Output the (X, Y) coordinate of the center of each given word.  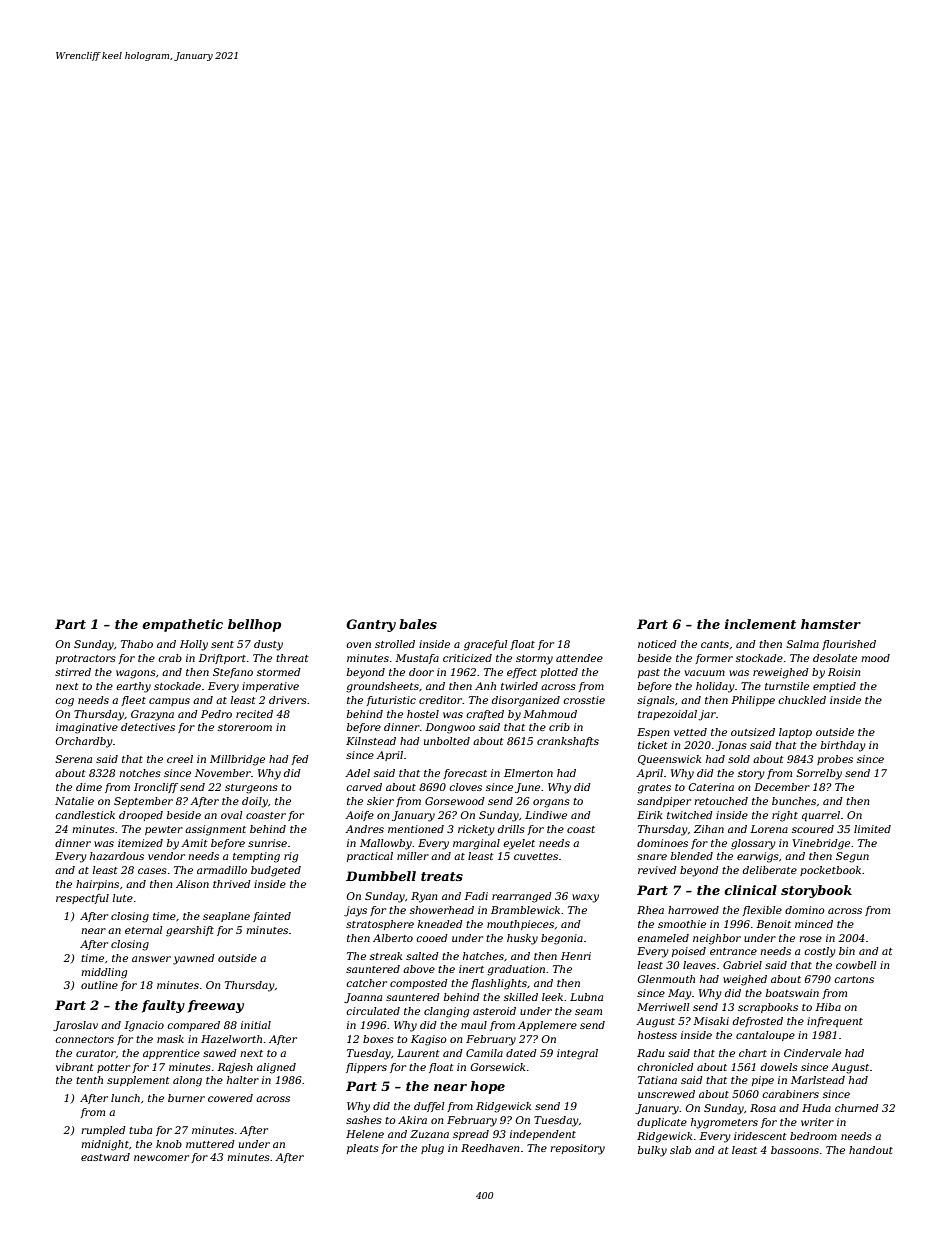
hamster (831, 624)
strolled (395, 644)
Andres (364, 829)
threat (292, 658)
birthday (843, 746)
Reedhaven (490, 1148)
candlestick (85, 815)
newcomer (161, 1158)
